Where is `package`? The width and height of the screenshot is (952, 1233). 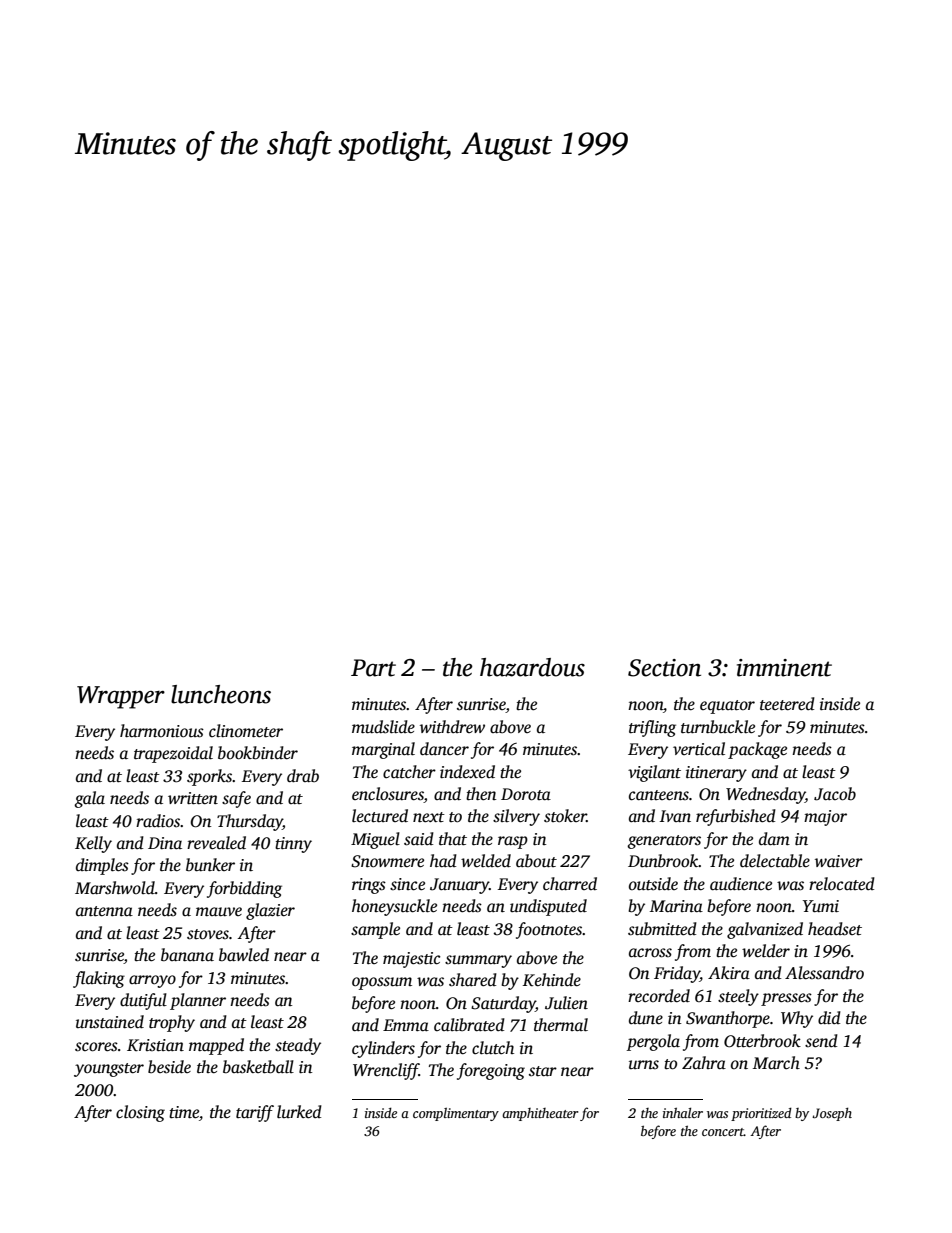 package is located at coordinates (757, 750).
